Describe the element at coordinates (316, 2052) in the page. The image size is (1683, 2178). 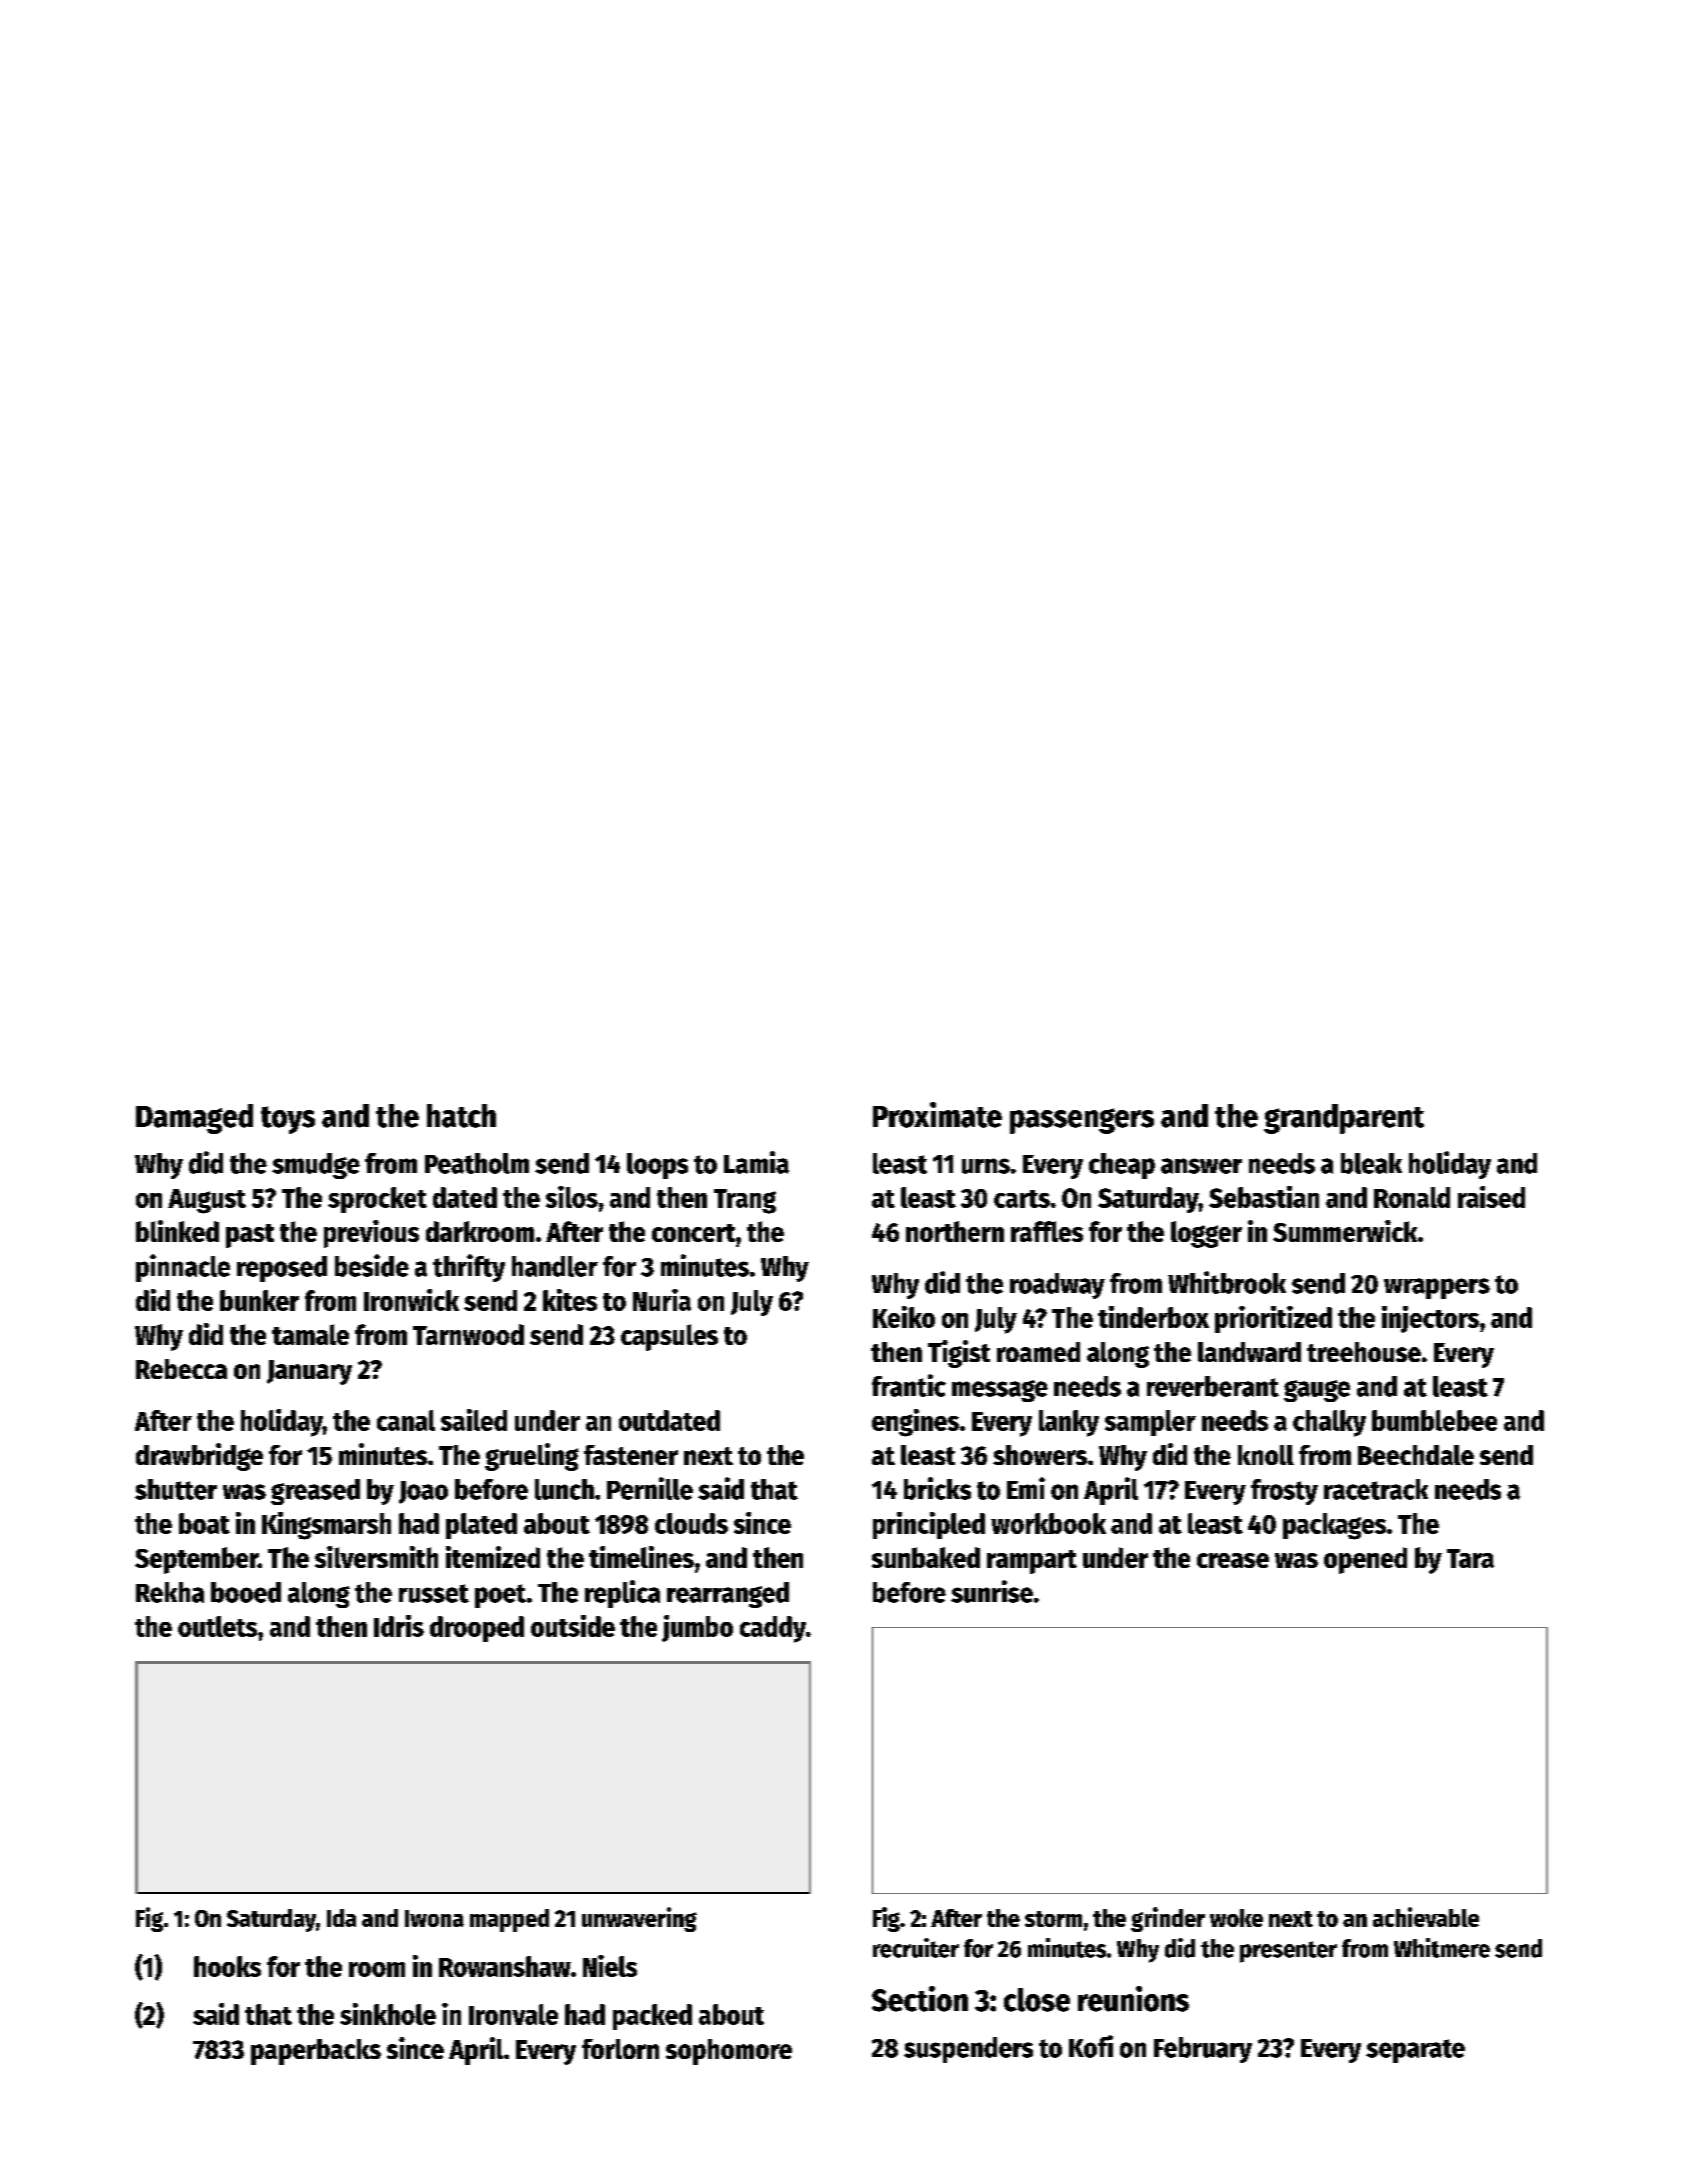
I see `paperbacks` at that location.
